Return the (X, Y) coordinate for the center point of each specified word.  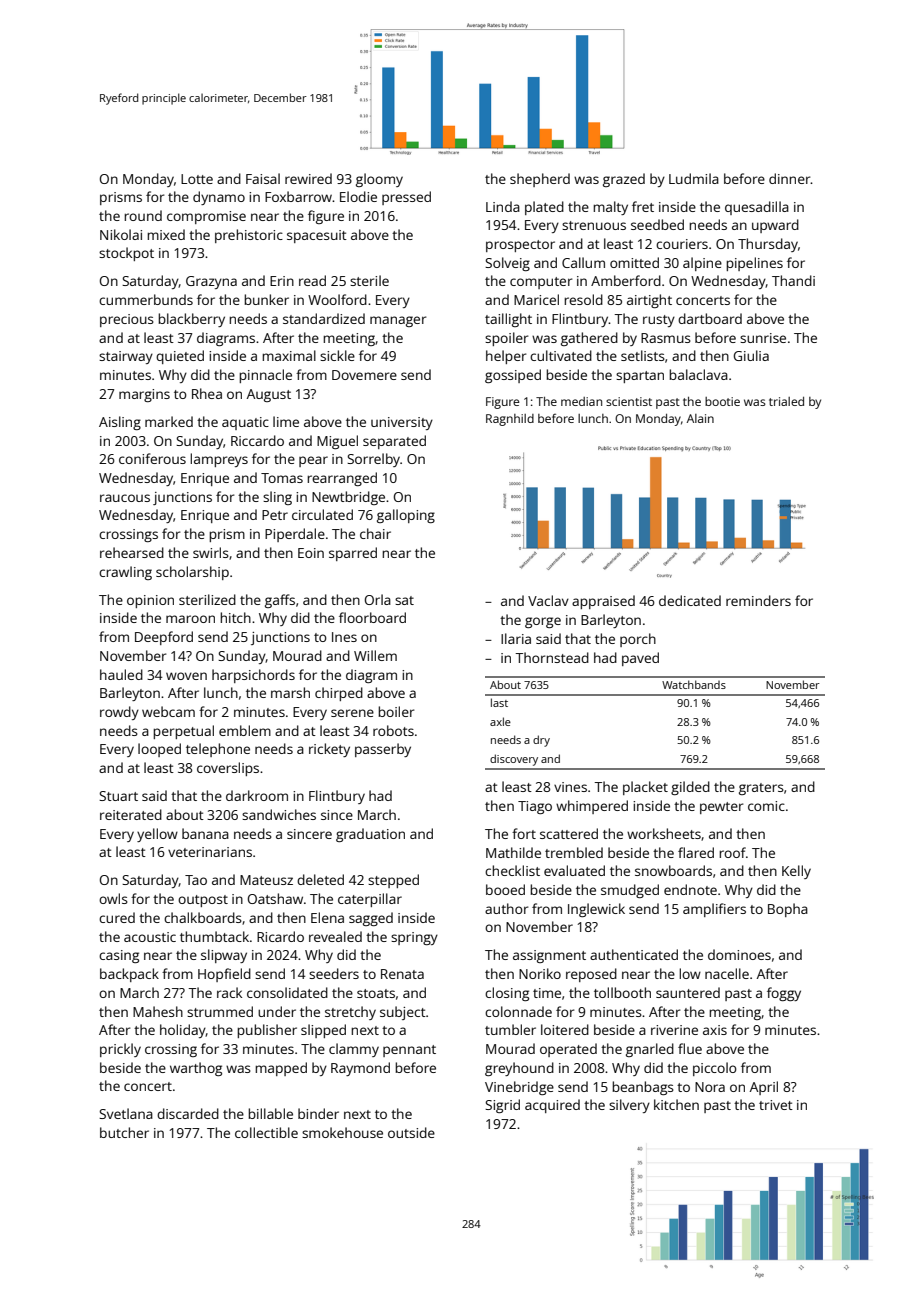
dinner (790, 178)
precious (127, 320)
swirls (211, 552)
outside (411, 1132)
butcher (124, 1132)
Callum (583, 262)
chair (375, 533)
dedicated (690, 600)
